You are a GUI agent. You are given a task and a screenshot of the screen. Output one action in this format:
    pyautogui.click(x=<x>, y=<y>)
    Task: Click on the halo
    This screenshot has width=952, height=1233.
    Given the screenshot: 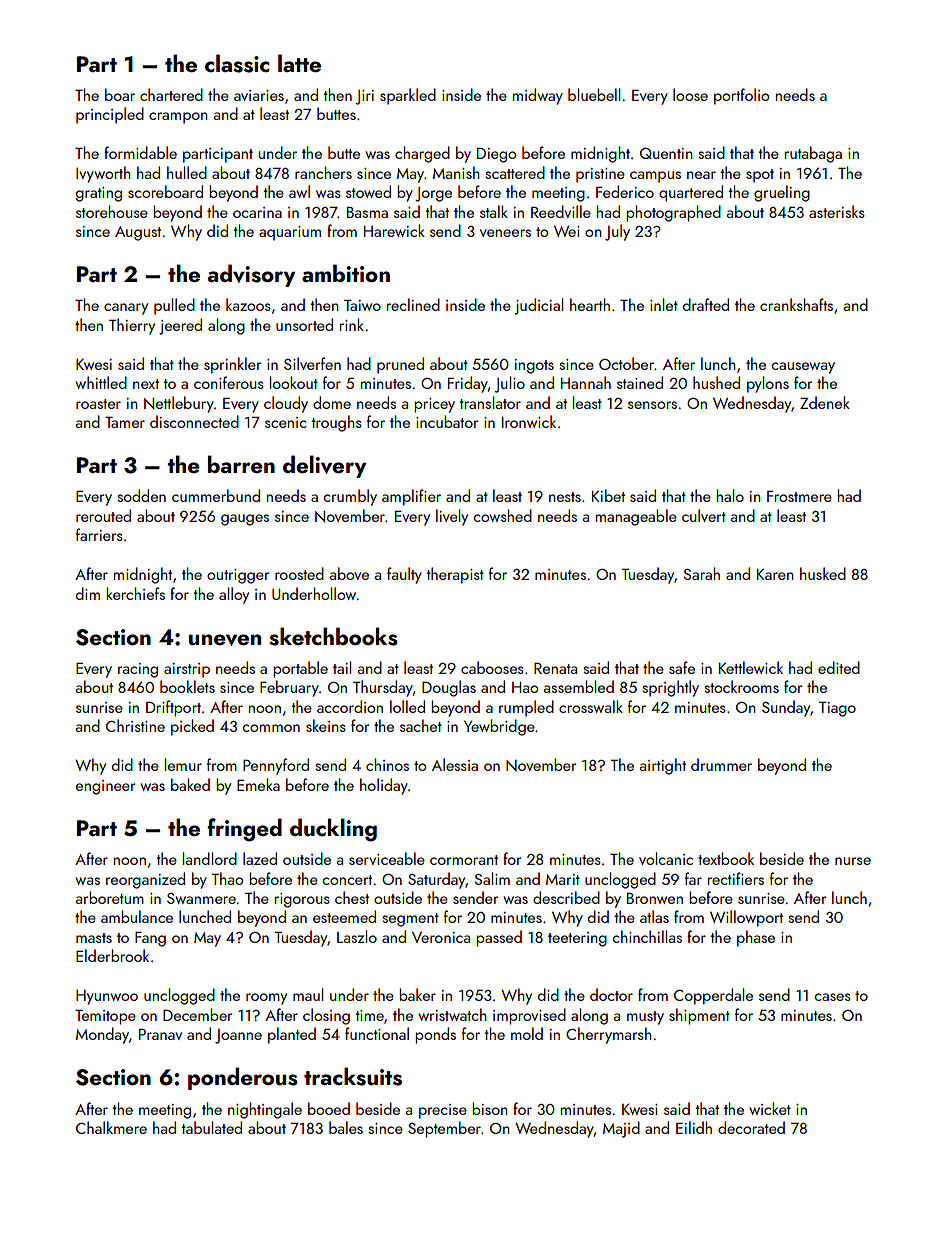 What is the action you would take?
    pyautogui.click(x=730, y=495)
